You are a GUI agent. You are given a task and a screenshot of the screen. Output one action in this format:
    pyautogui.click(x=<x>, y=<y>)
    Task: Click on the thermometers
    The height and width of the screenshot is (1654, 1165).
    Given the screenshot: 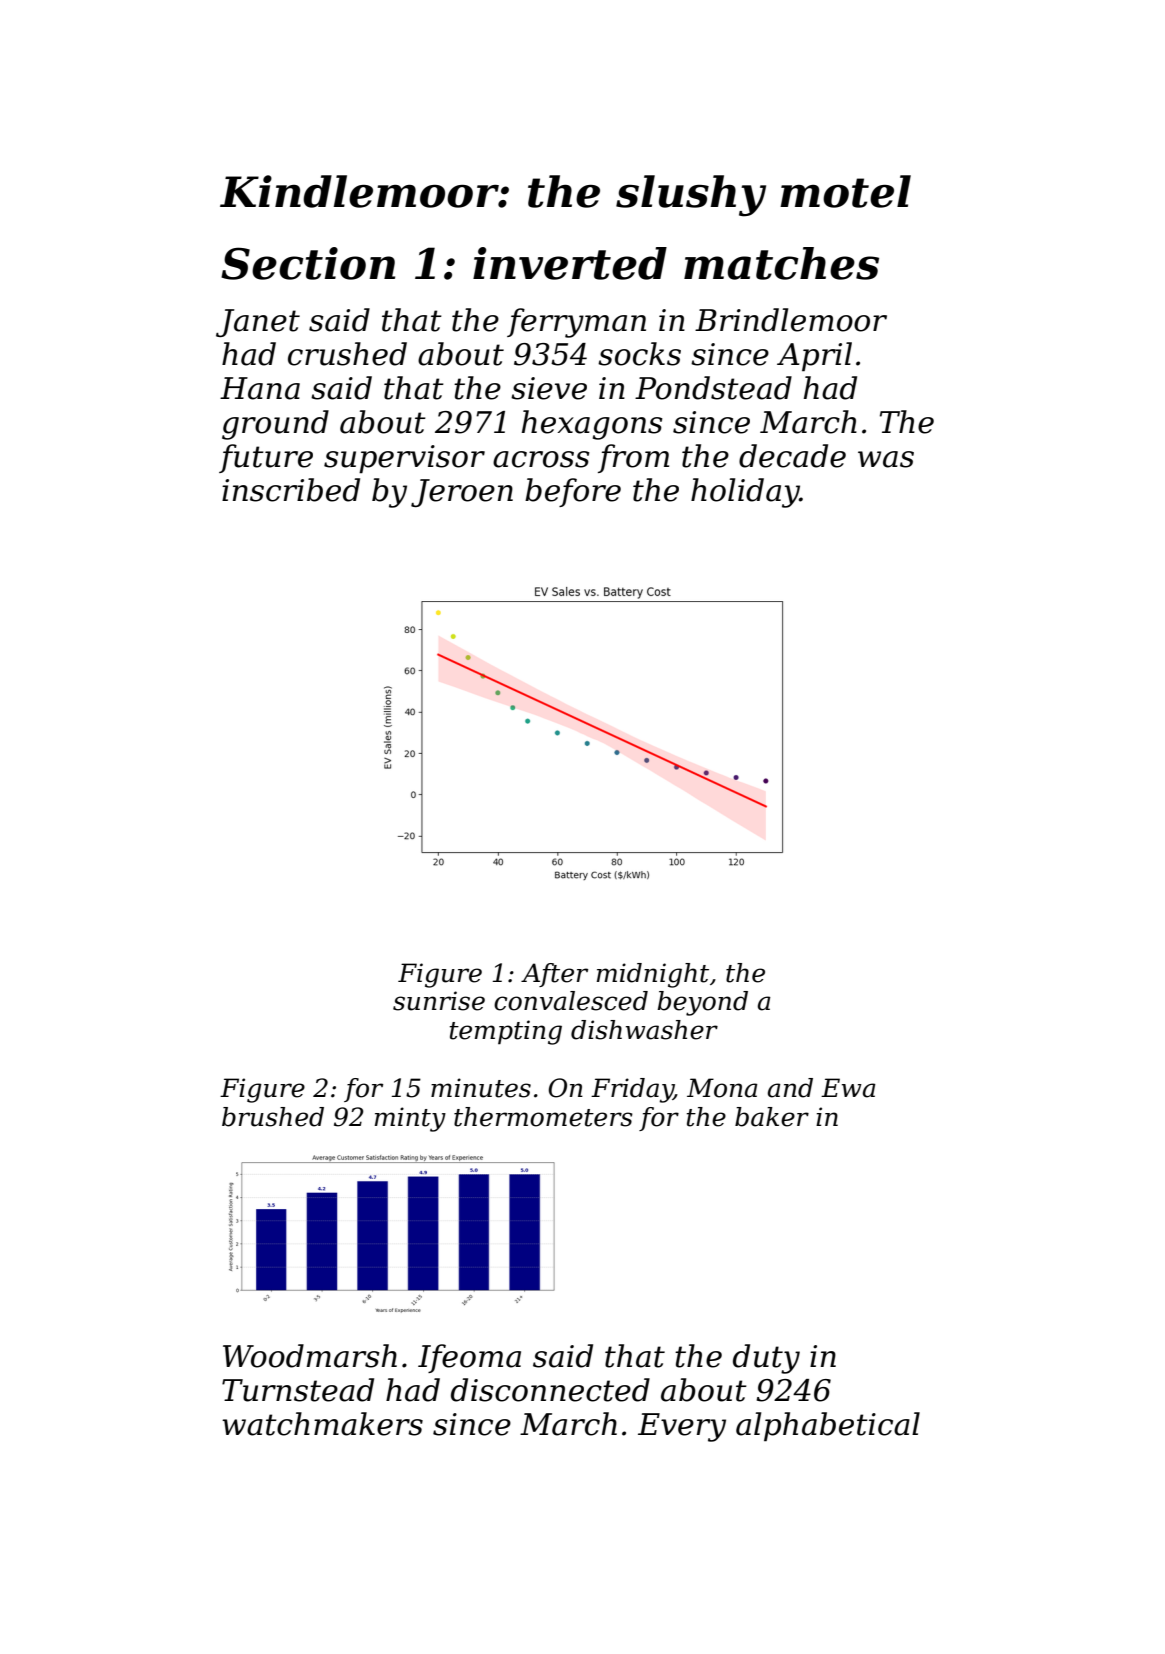 What is the action you would take?
    pyautogui.click(x=543, y=1117)
